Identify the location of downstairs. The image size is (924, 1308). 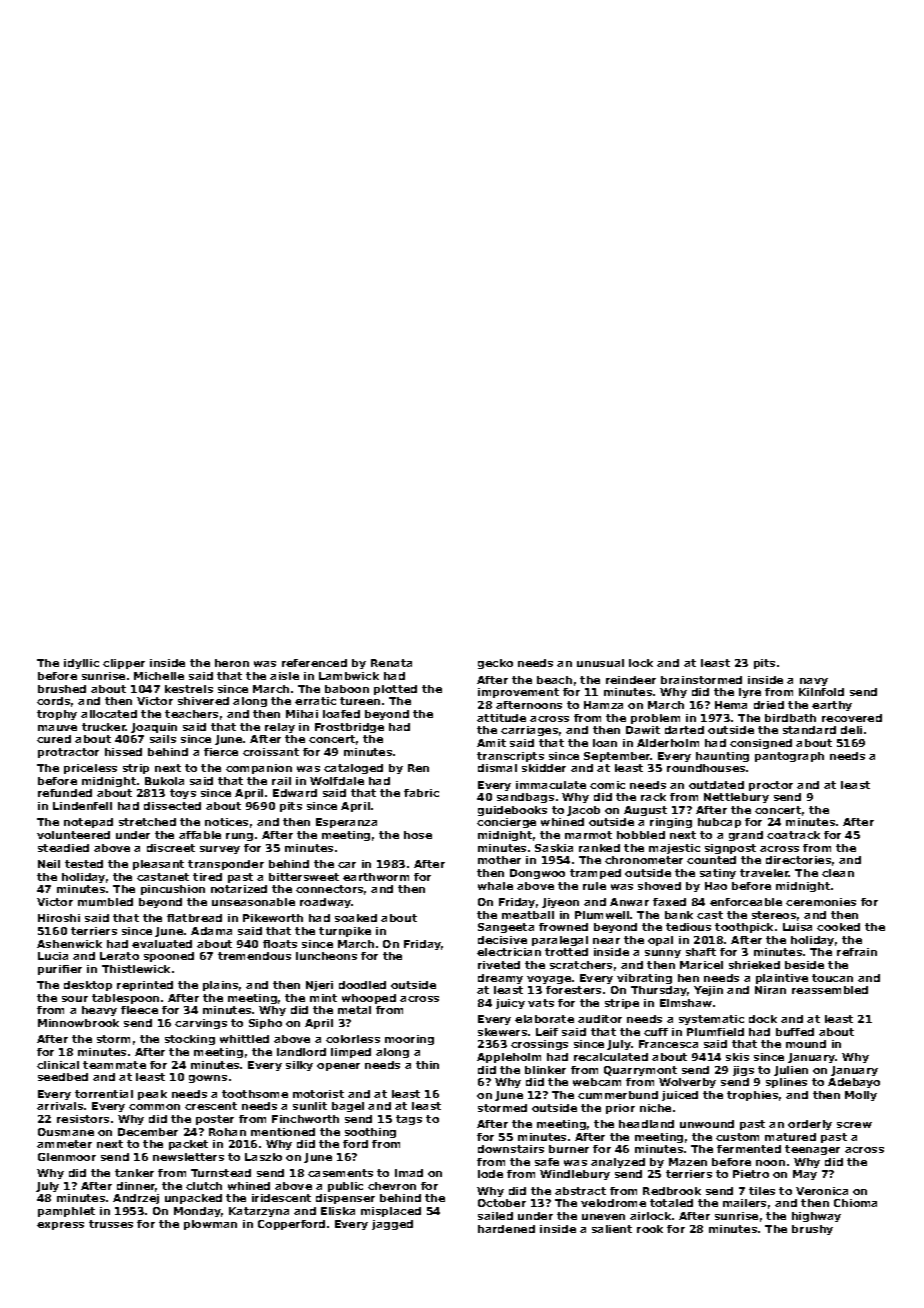
(511, 1149).
